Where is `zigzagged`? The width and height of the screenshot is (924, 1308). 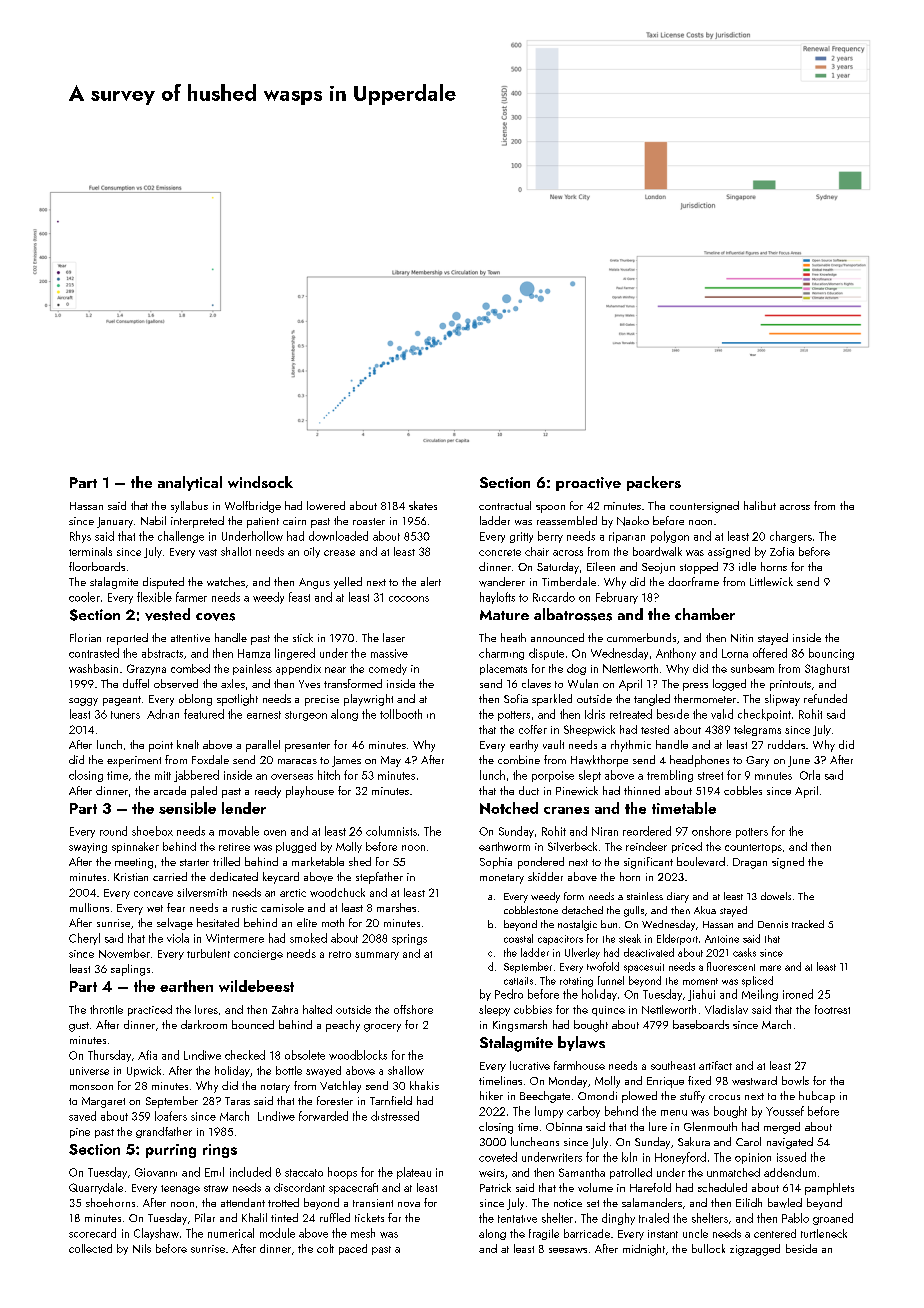
zigzagged is located at coordinates (755, 1250).
